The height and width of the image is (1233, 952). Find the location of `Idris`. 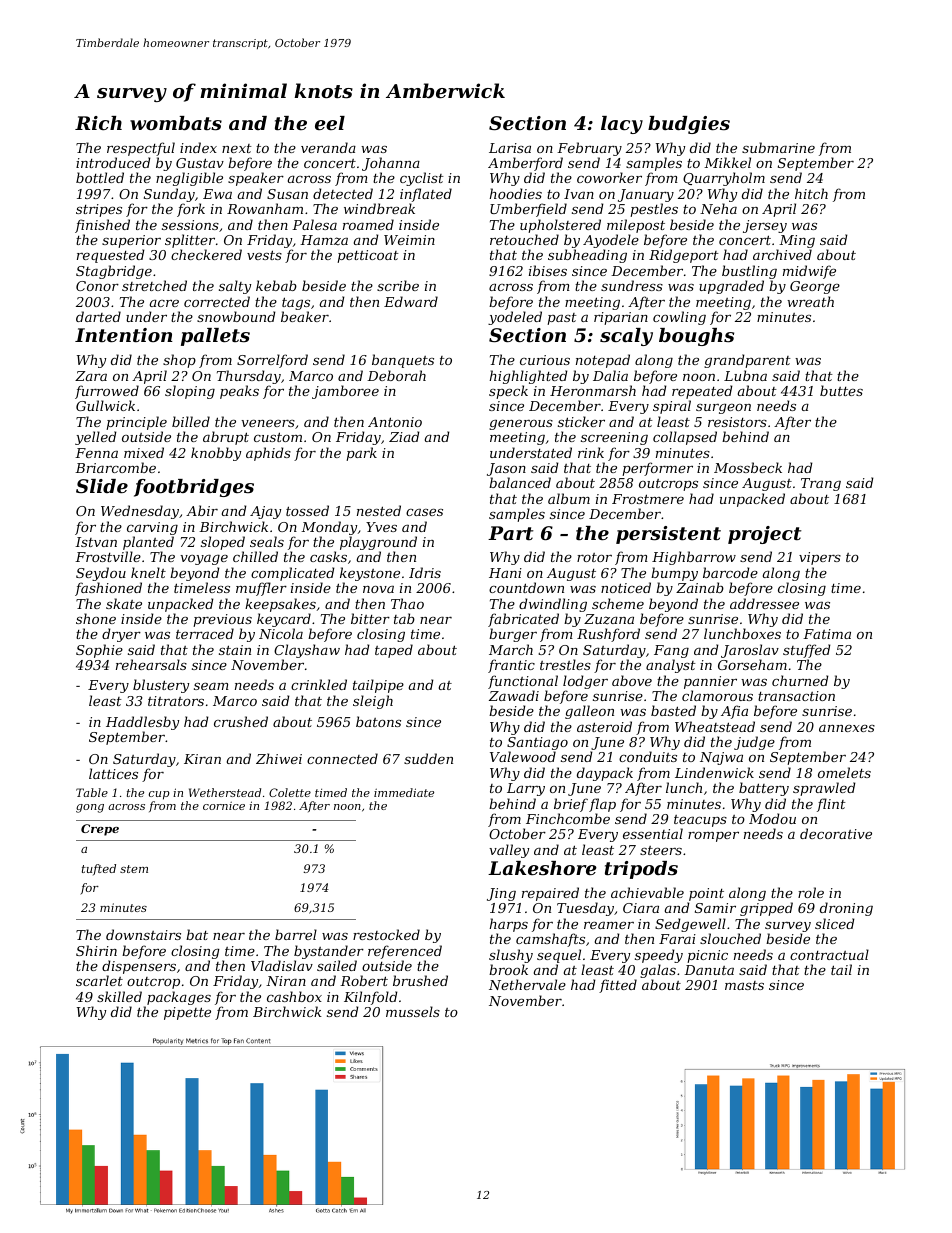

Idris is located at coordinates (425, 572).
